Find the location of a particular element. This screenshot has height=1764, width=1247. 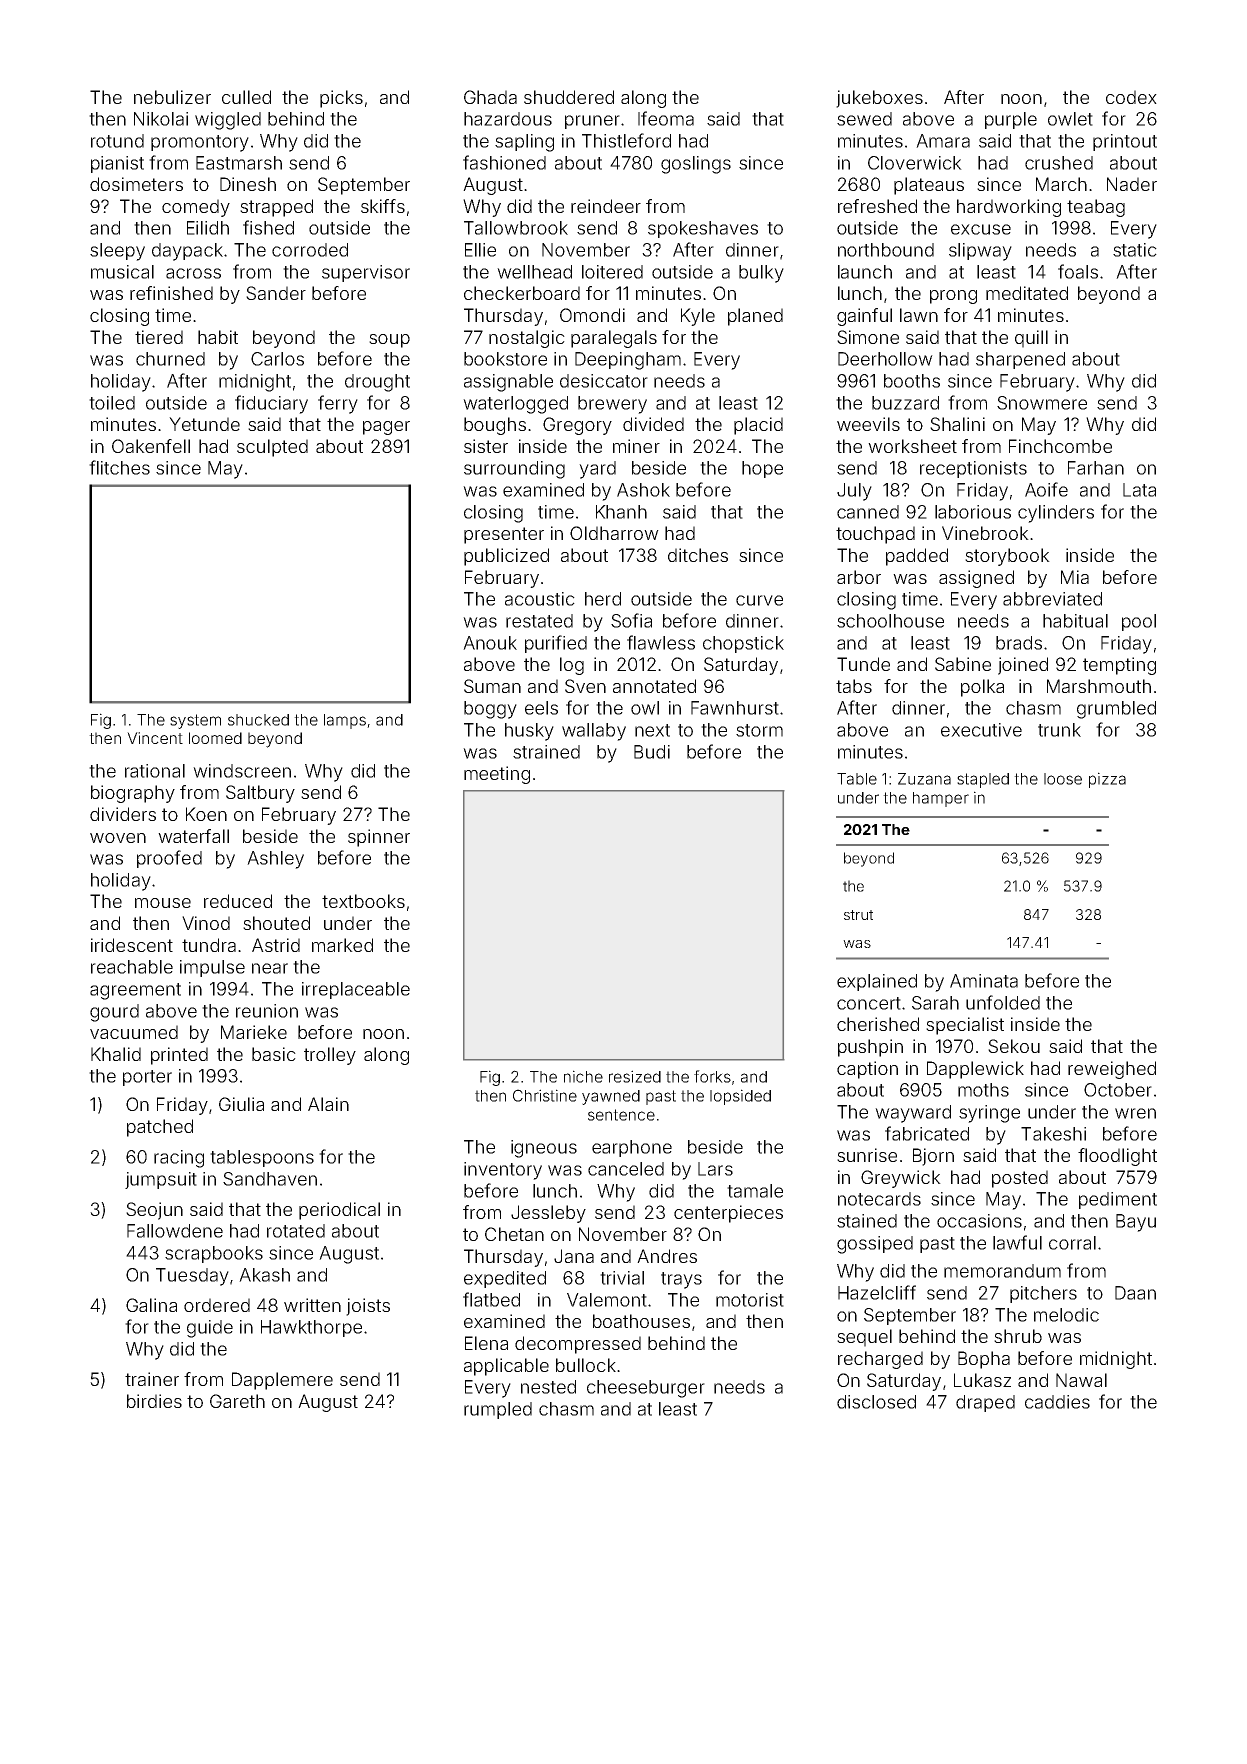

worksheet is located at coordinates (912, 446).
